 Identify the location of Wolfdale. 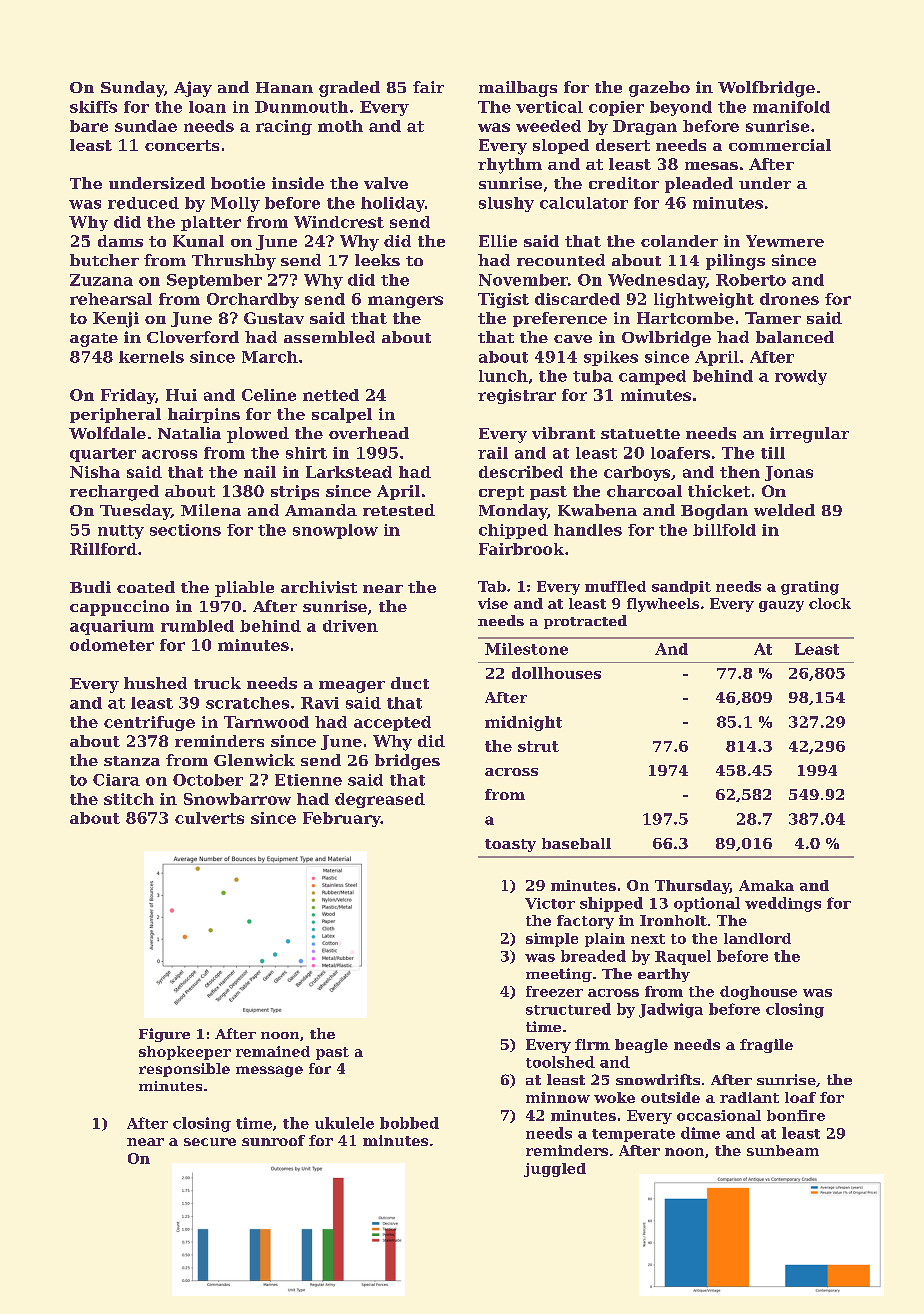
(107, 433).
